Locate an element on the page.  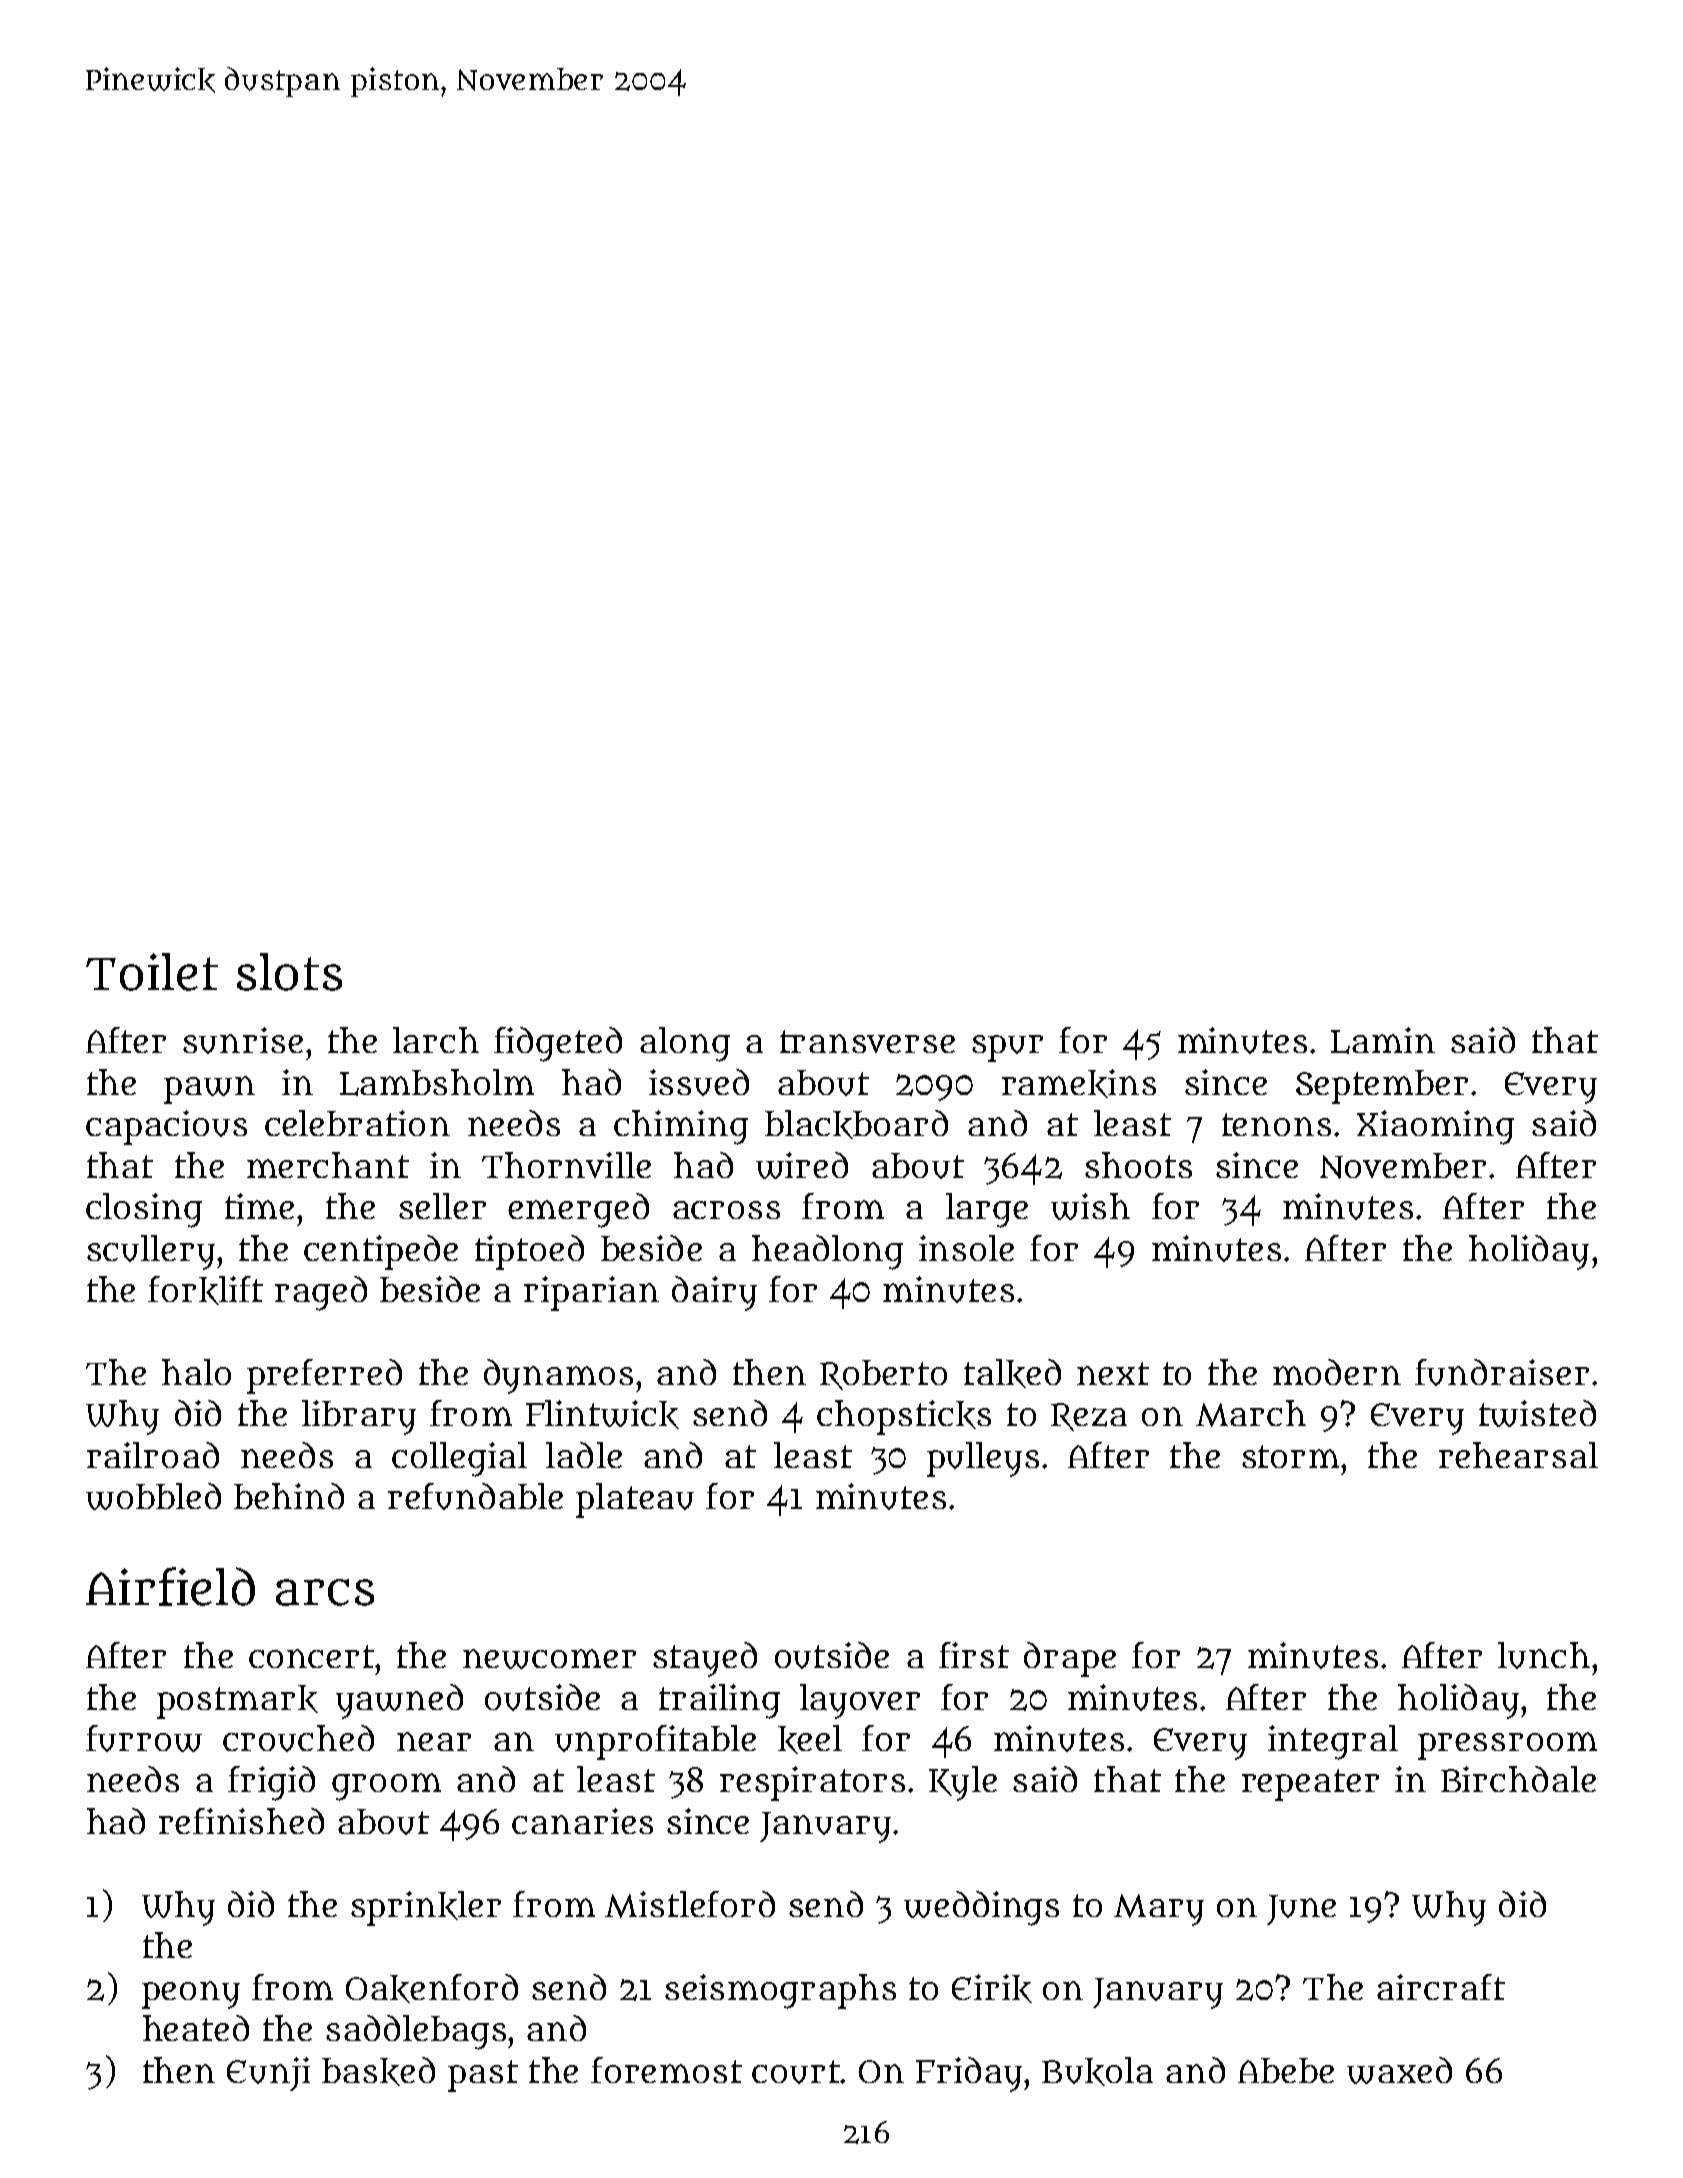
slots is located at coordinates (289, 972).
